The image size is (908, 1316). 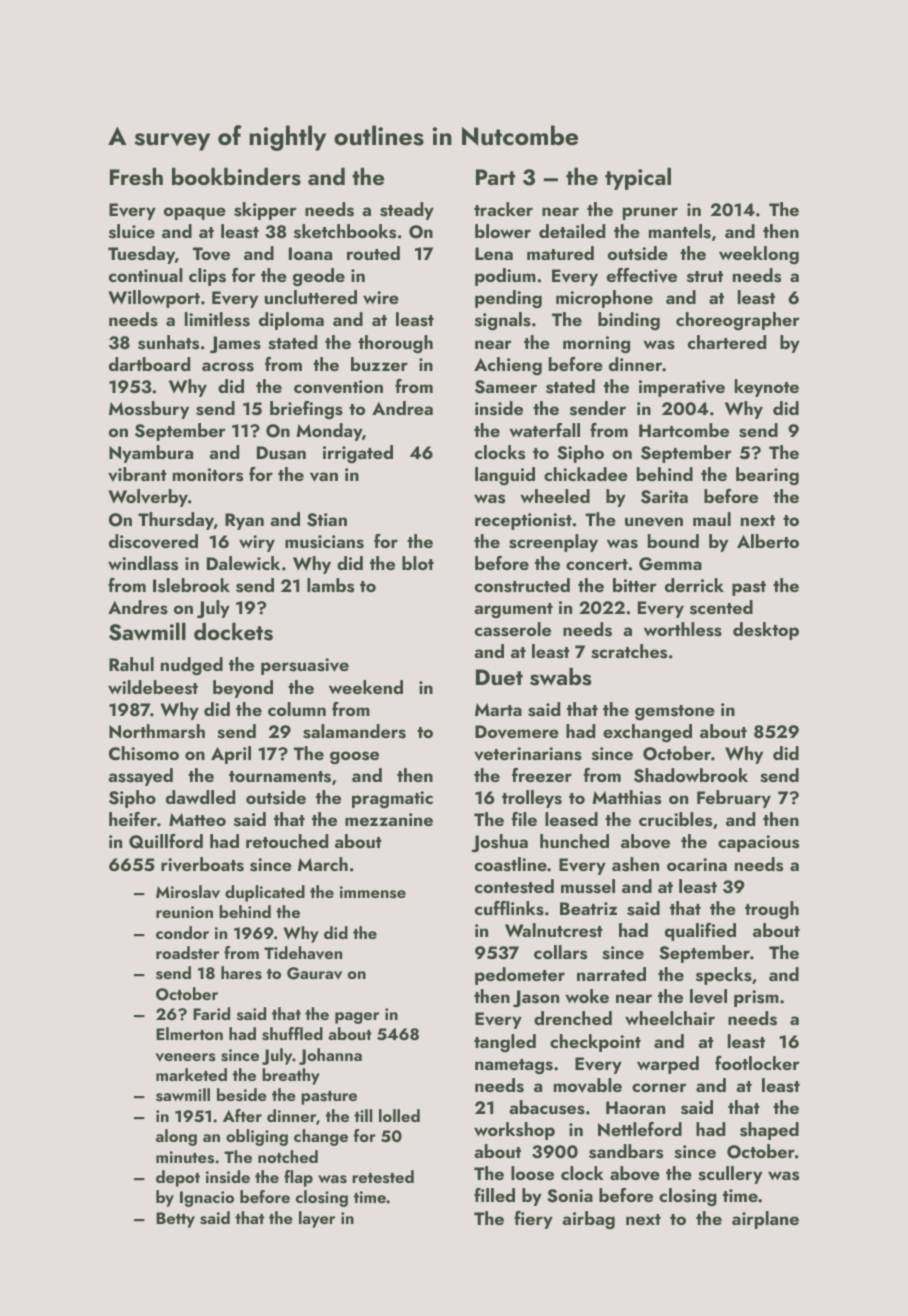 What do you see at coordinates (407, 211) in the page?
I see `steady` at bounding box center [407, 211].
